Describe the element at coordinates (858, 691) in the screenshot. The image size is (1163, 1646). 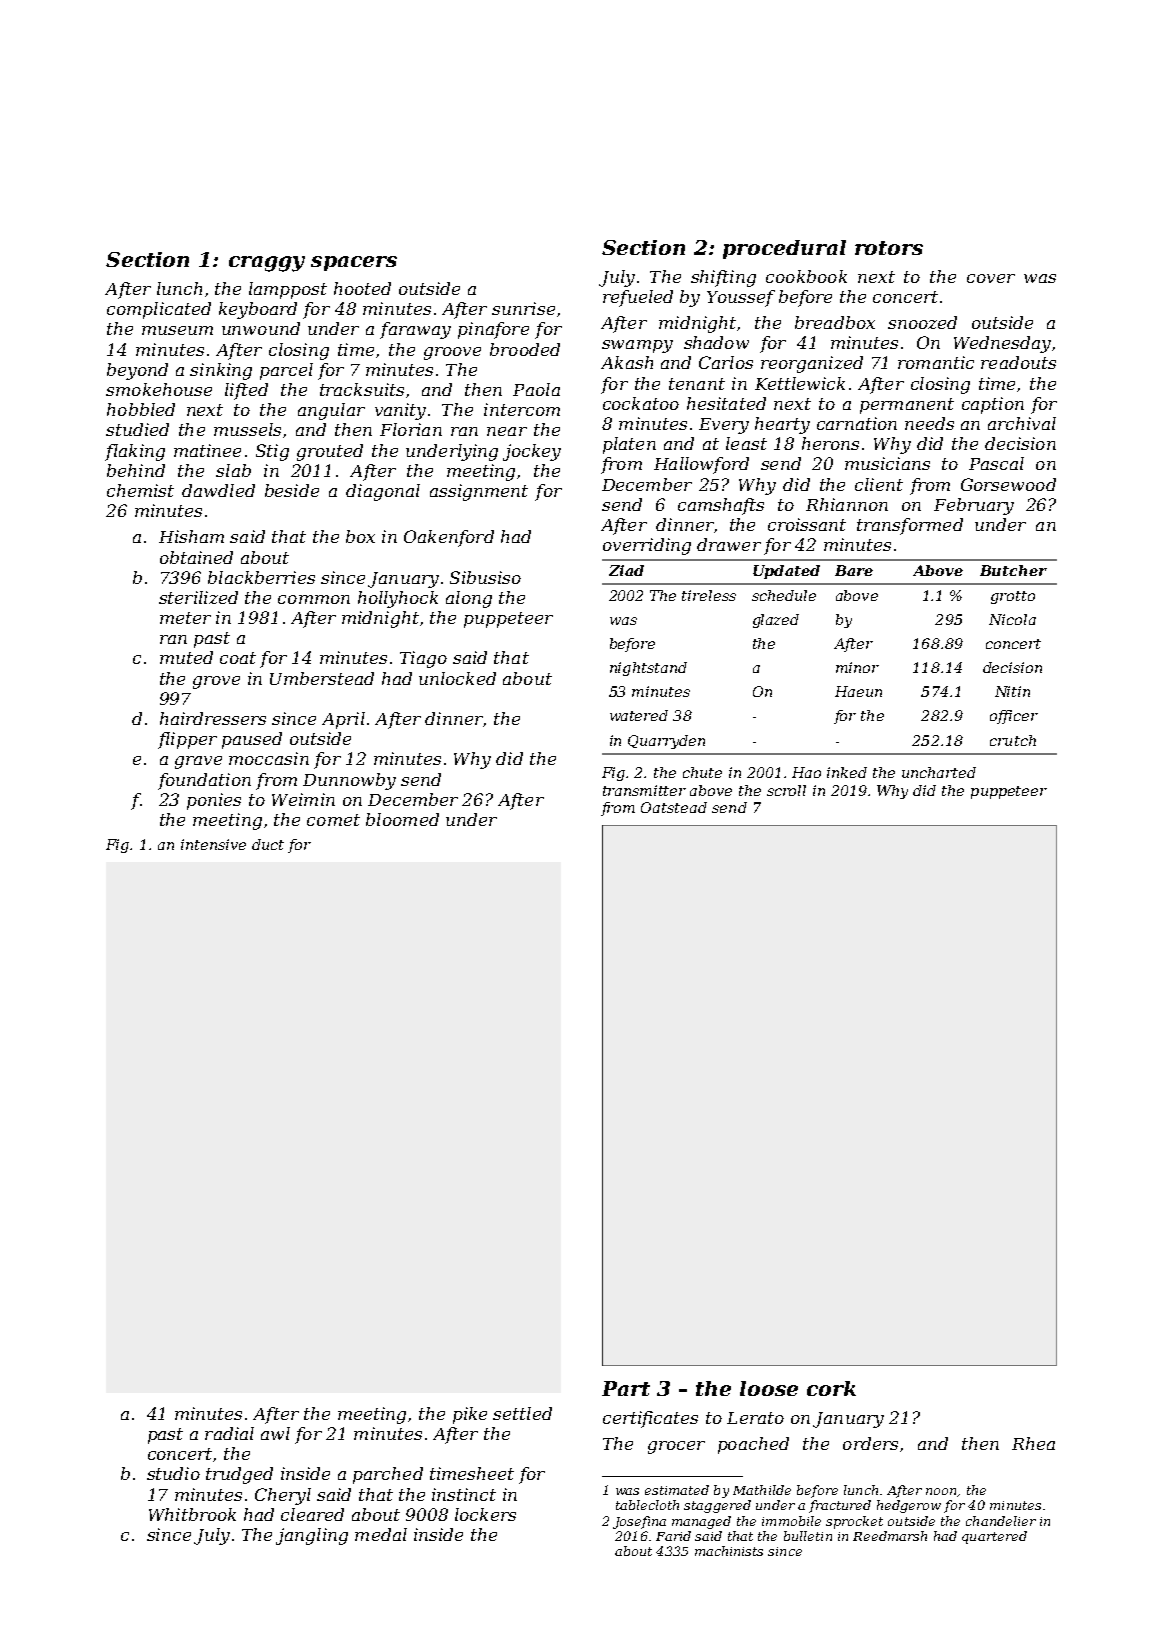
I see `Haeun` at that location.
